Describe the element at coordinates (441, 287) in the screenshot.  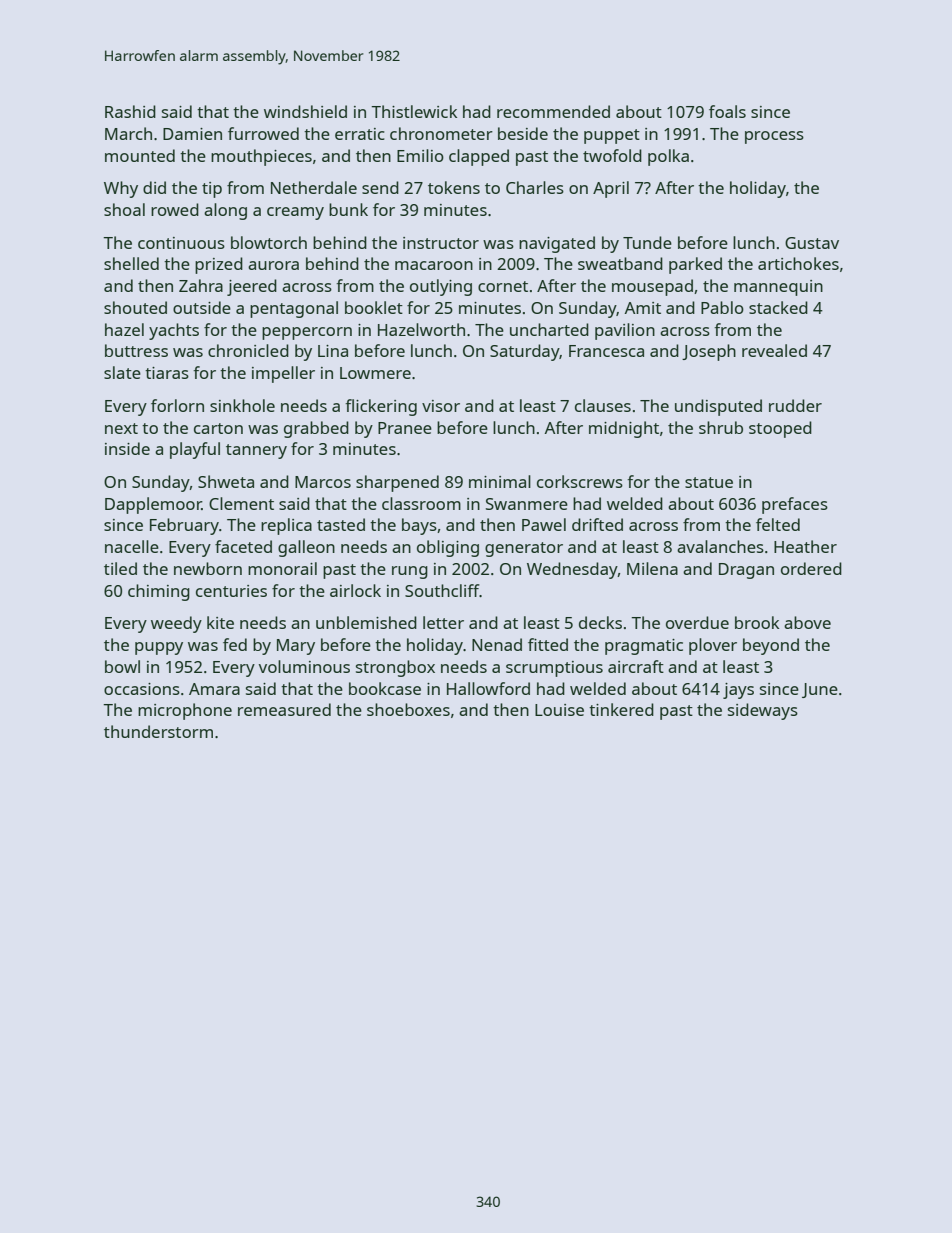
I see `outlying` at that location.
